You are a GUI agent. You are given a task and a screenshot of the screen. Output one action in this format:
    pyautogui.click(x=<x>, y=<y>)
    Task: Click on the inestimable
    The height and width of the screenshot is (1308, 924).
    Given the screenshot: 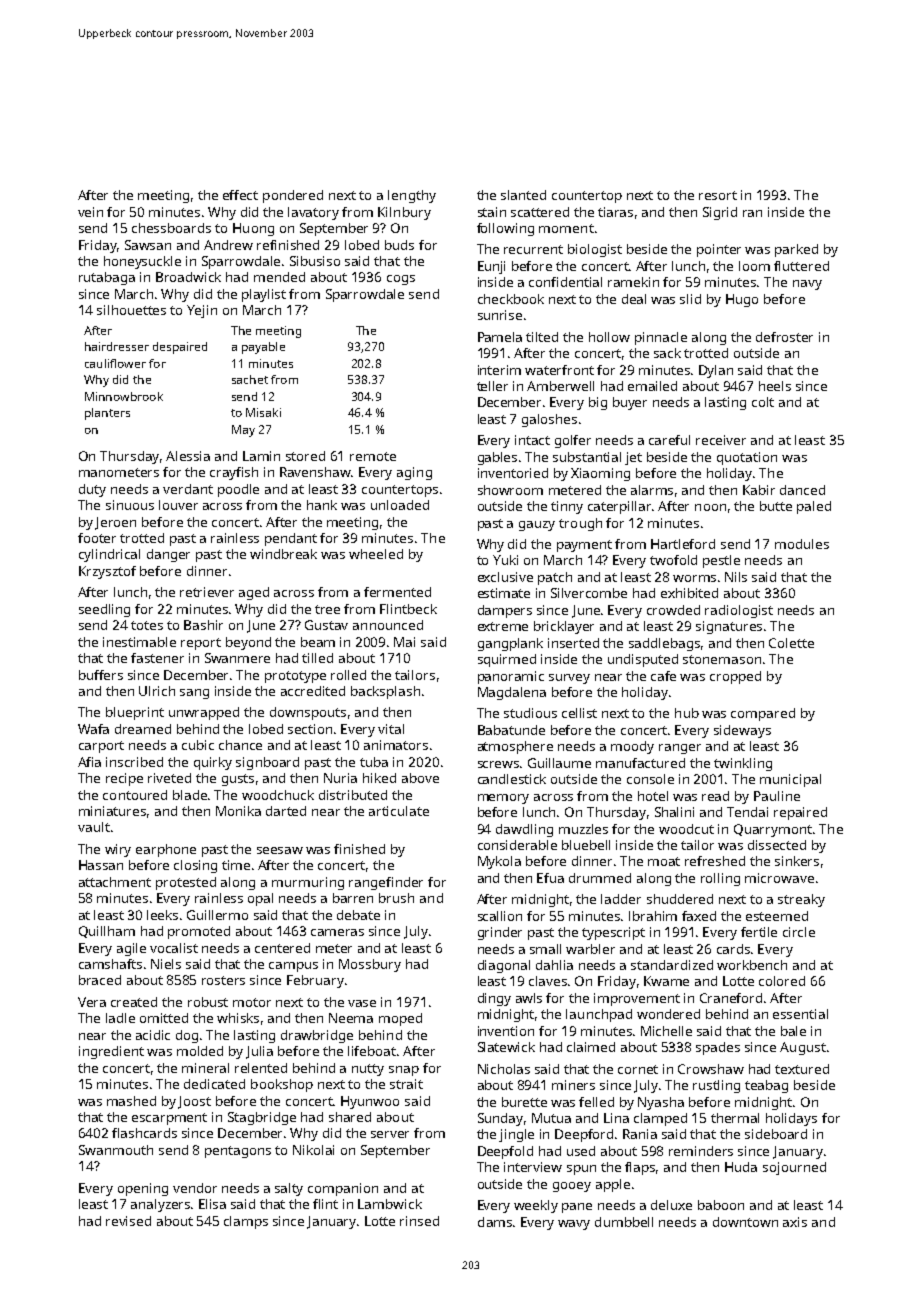 What is the action you would take?
    pyautogui.click(x=139, y=642)
